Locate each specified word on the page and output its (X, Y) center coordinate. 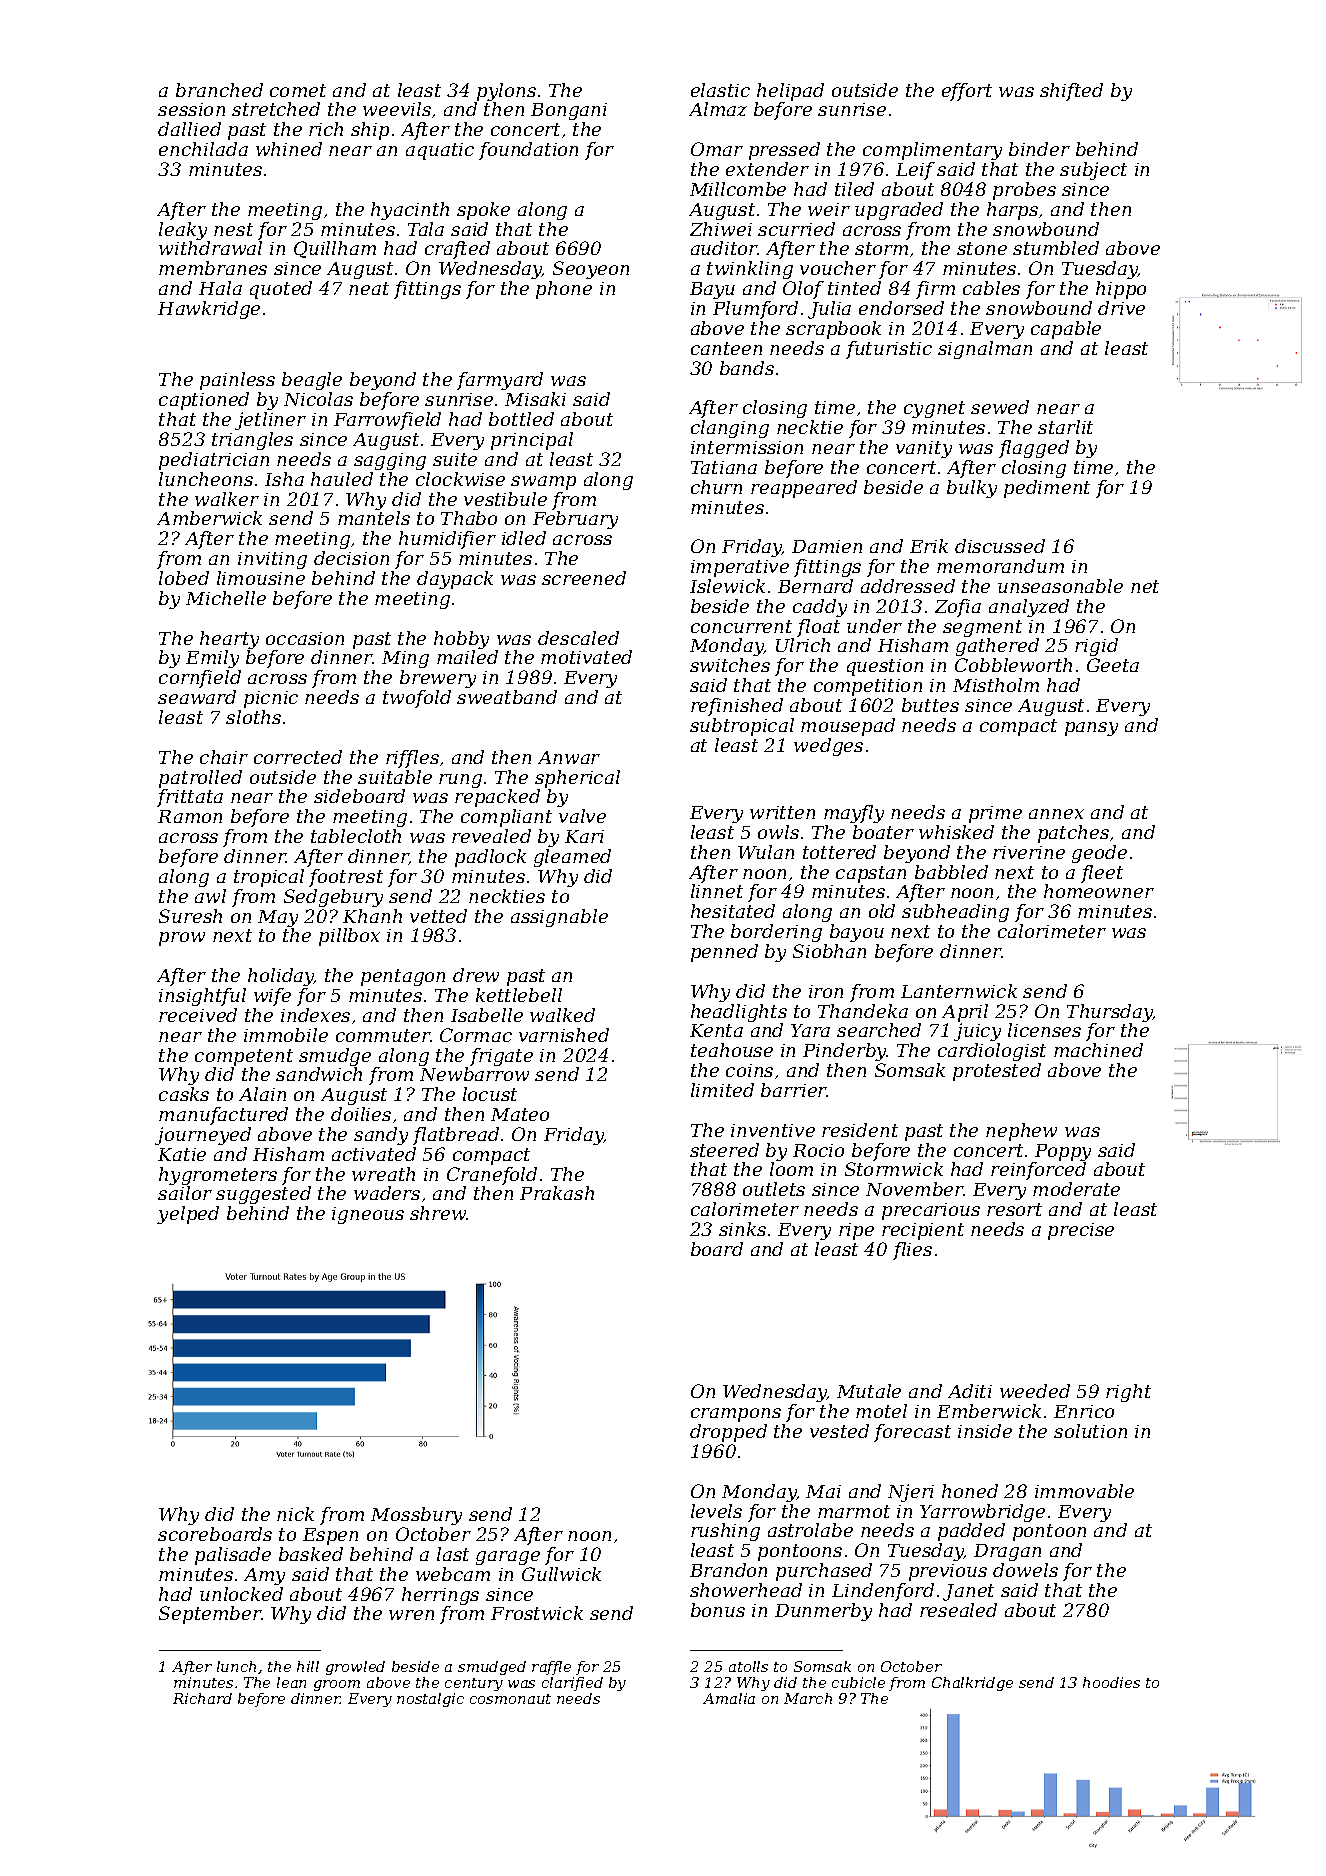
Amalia (729, 1698)
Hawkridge (209, 310)
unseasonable (1060, 586)
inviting (272, 560)
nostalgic (430, 1700)
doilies (361, 1114)
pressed (784, 151)
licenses (1044, 1030)
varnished (564, 1035)
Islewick (727, 586)
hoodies (1111, 1682)
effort (967, 92)
